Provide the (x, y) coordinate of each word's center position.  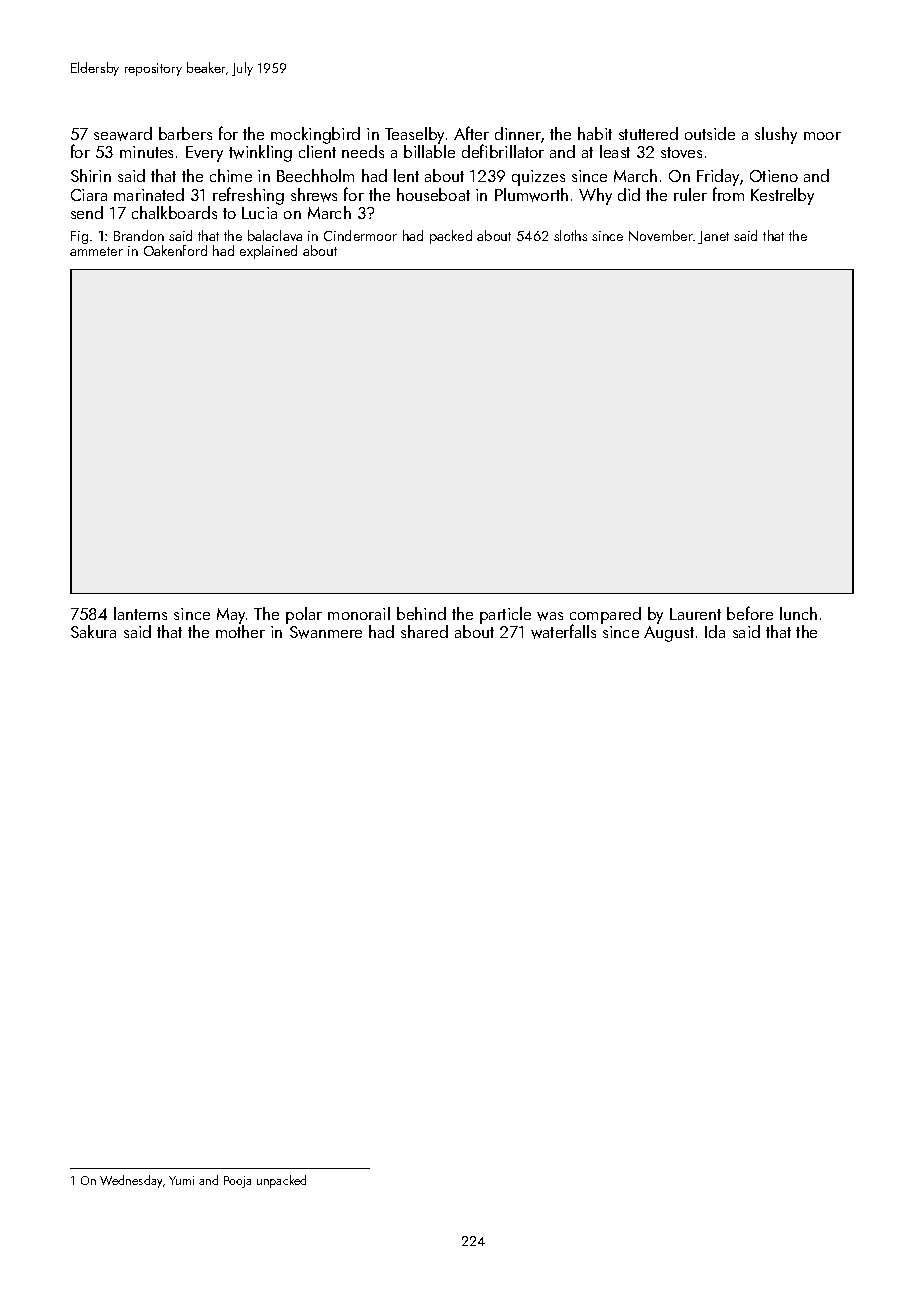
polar (304, 615)
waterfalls (563, 631)
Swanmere (326, 632)
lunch (798, 613)
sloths (570, 235)
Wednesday (131, 1181)
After (471, 133)
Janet (713, 237)
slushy (776, 135)
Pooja (237, 1182)
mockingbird (315, 135)
